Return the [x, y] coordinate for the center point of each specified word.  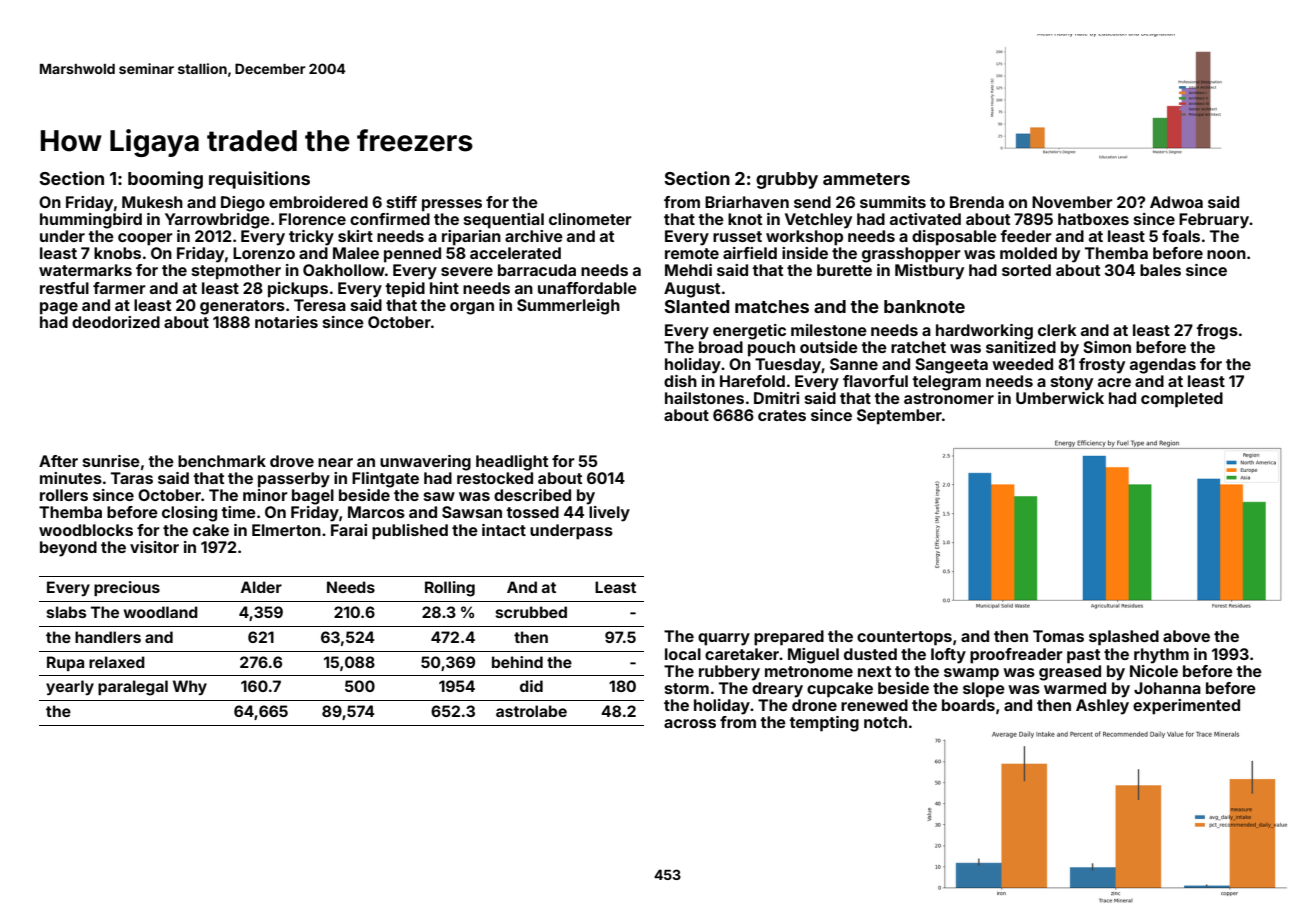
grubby [787, 180]
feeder [1026, 236]
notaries [286, 322]
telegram [946, 383]
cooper [145, 239]
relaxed [117, 662]
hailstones [704, 398]
